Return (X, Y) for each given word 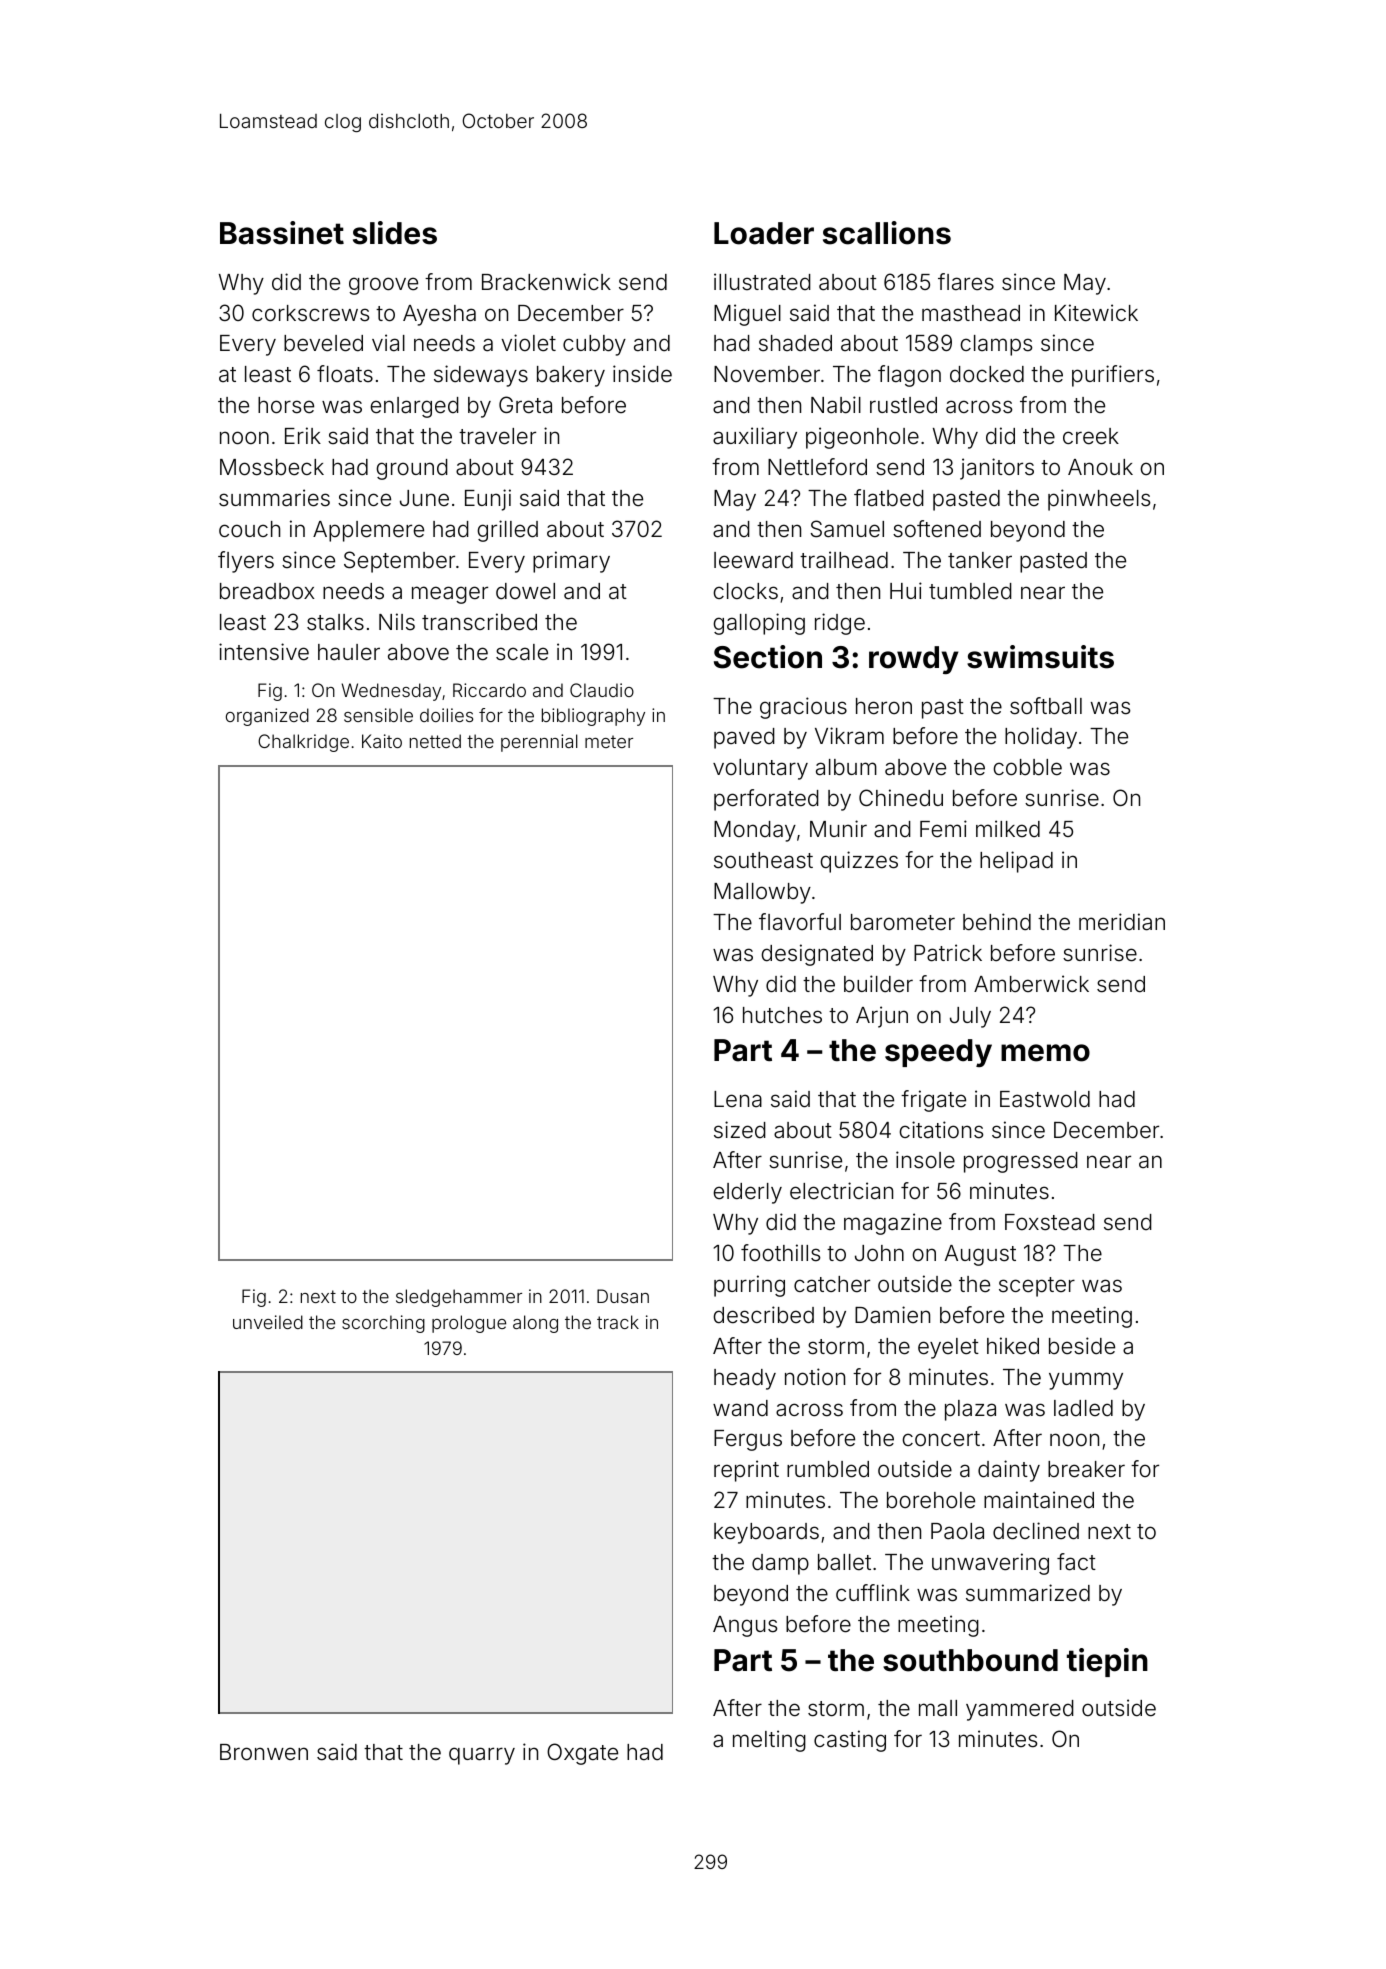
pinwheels (1099, 500)
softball (1046, 706)
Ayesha (439, 315)
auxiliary (755, 438)
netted (435, 741)
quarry (482, 1756)
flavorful (800, 922)
